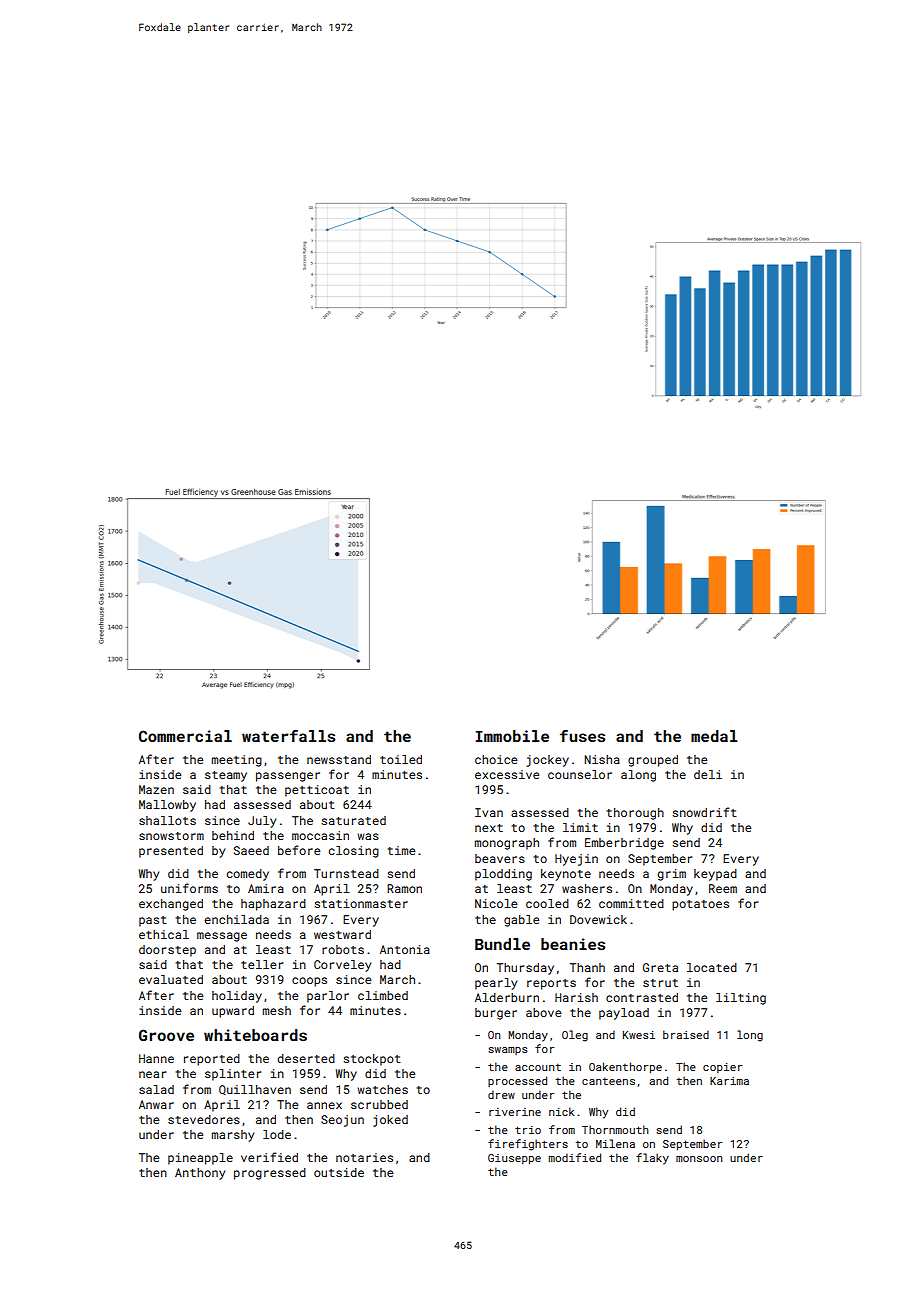 This image has height=1316, width=908. What do you see at coordinates (320, 835) in the image?
I see `moccasin` at bounding box center [320, 835].
